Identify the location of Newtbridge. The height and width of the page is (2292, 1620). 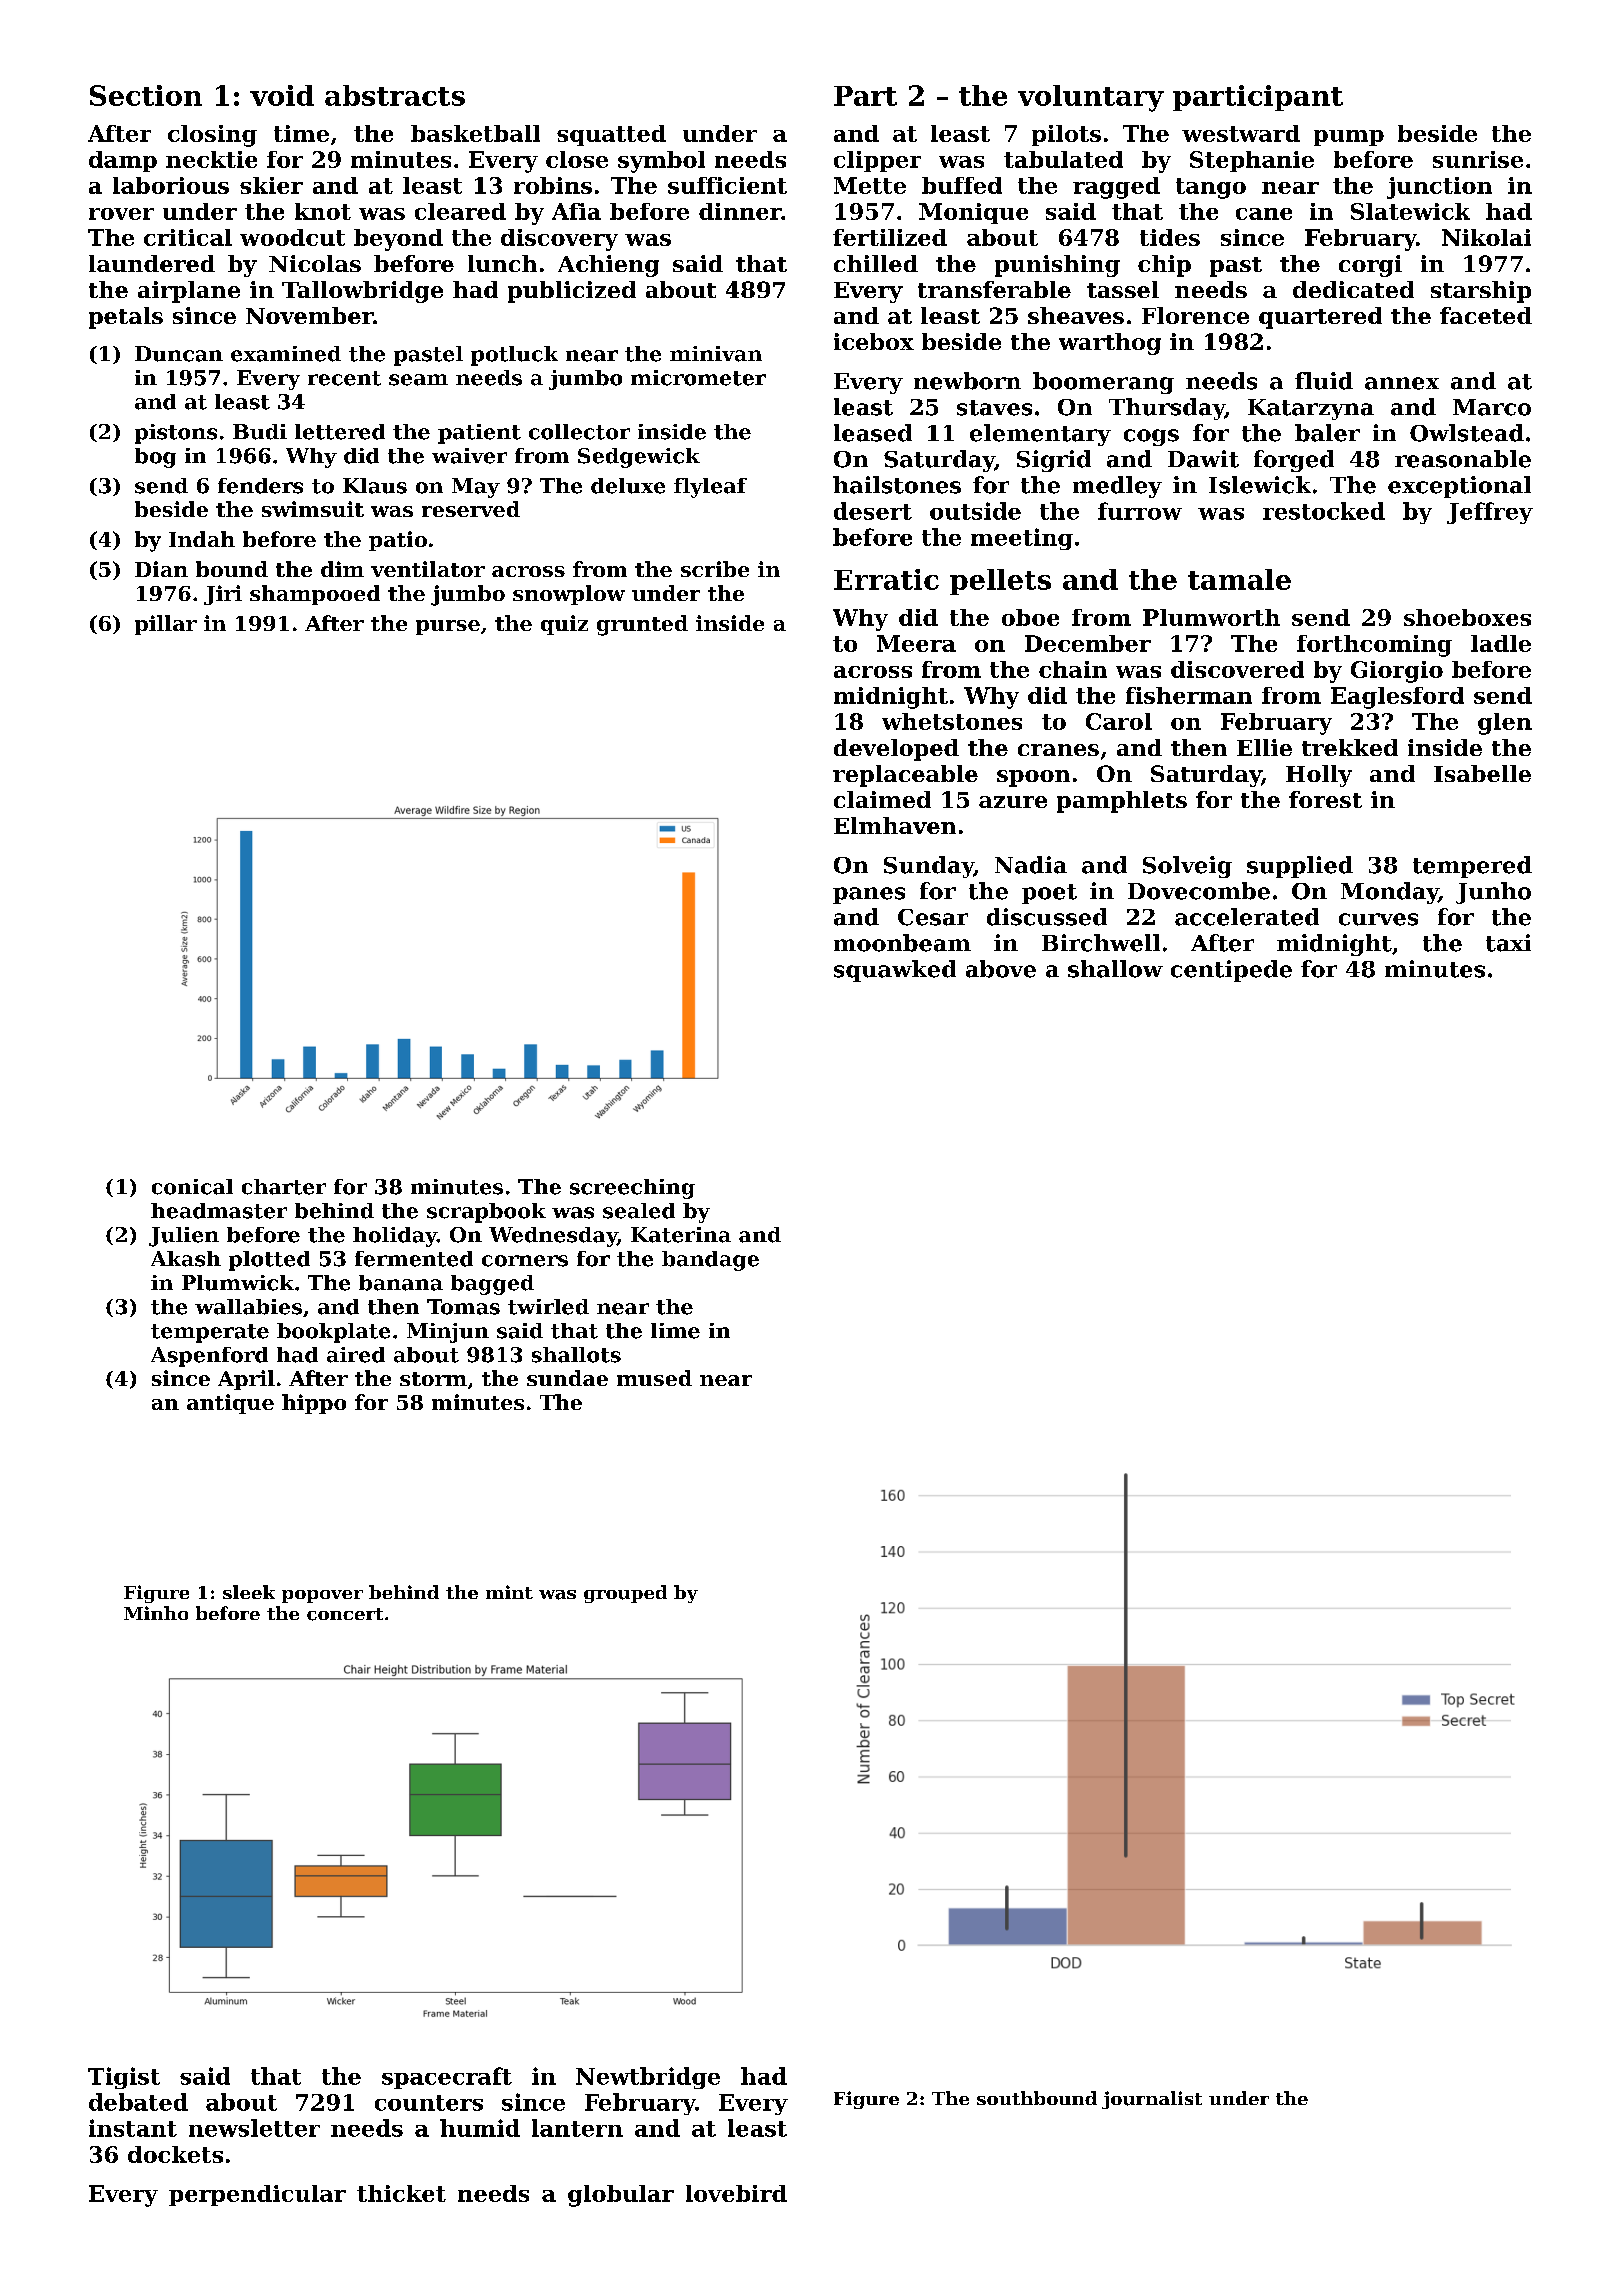
(648, 2078).
